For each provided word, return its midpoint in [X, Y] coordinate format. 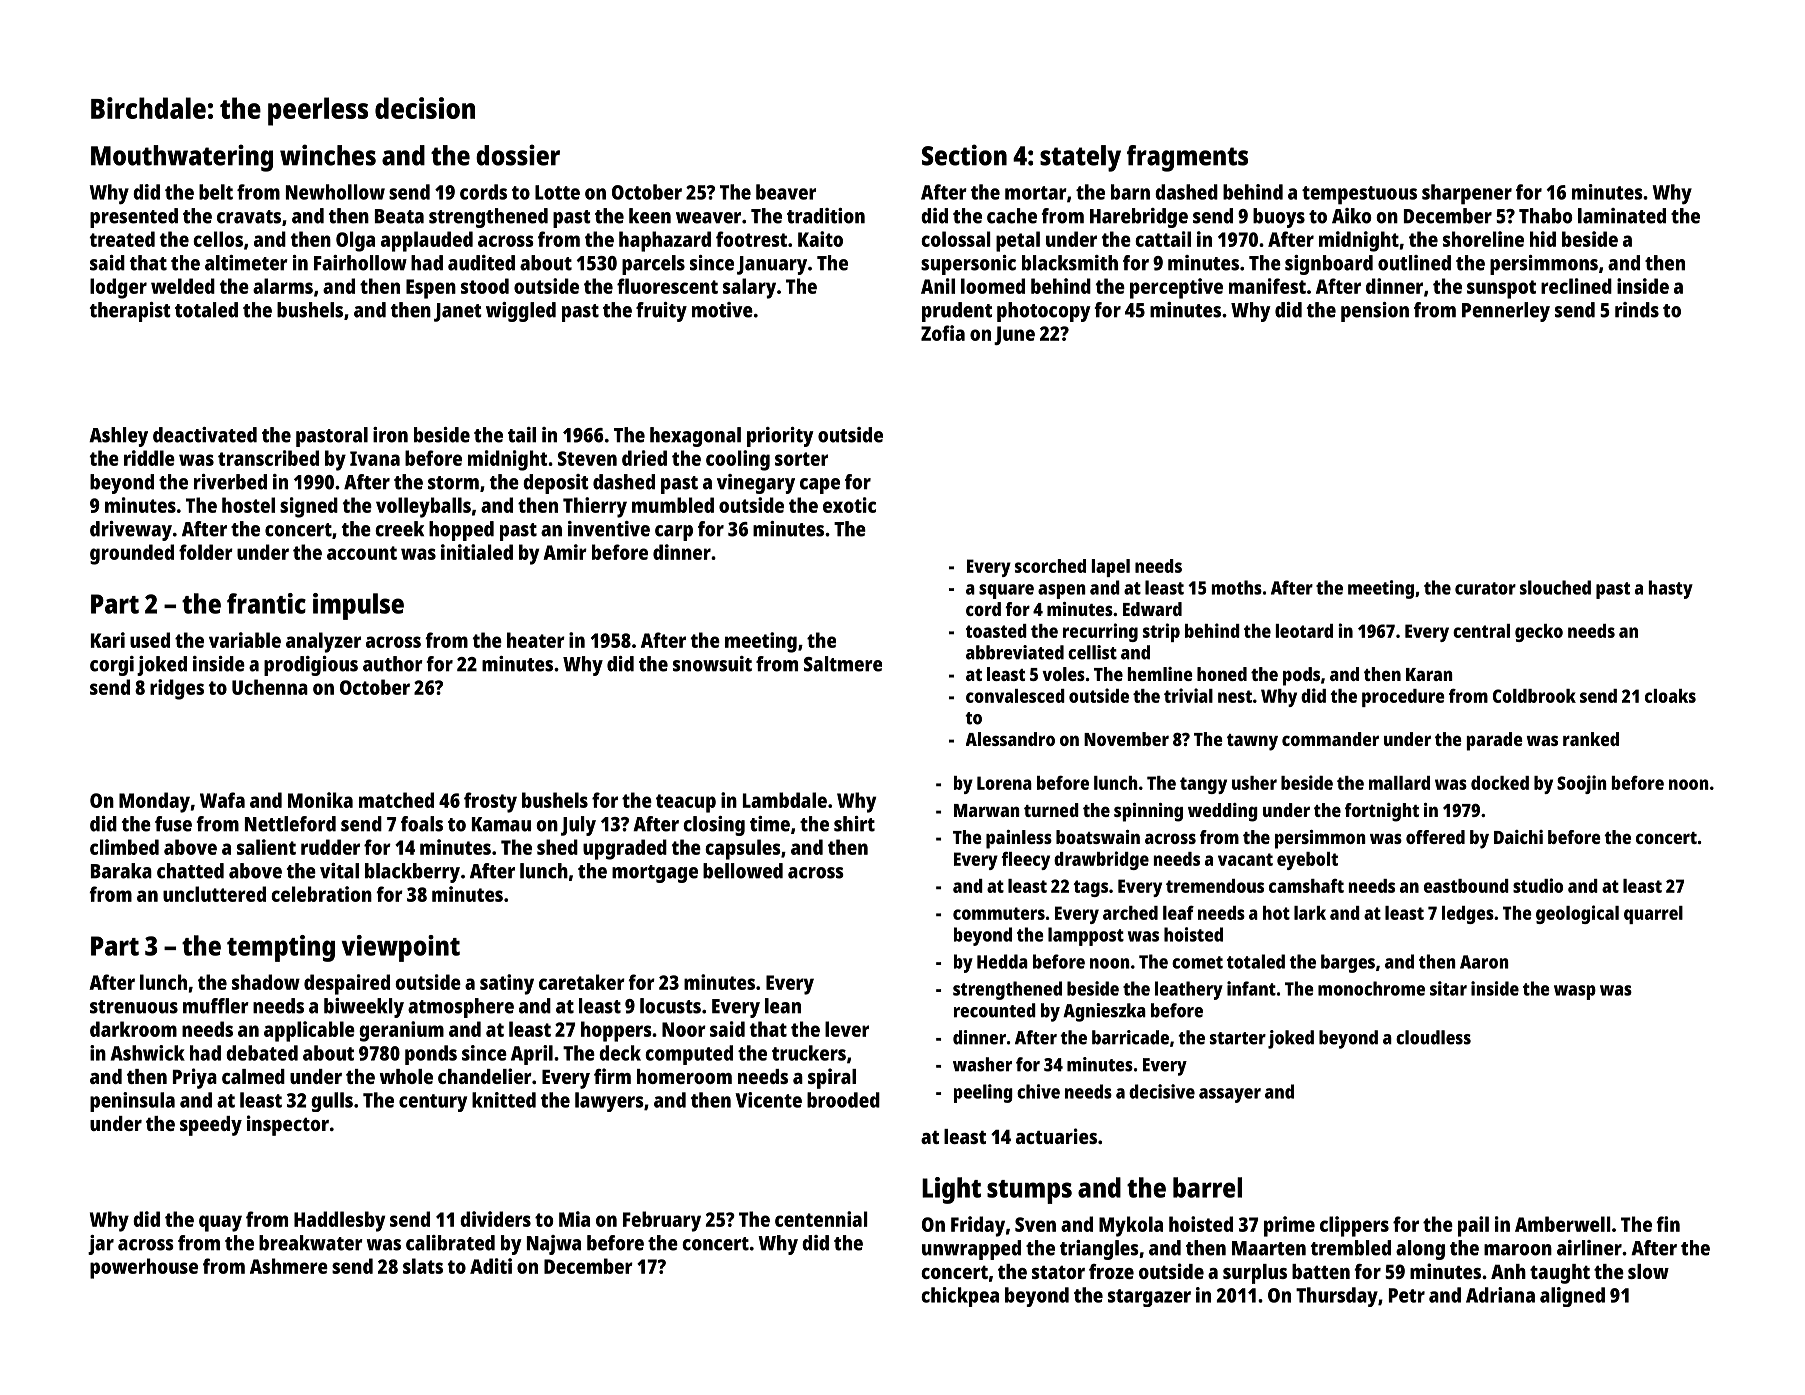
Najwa [554, 1245]
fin [1668, 1224]
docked [1500, 783]
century [433, 1103]
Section [964, 155]
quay [220, 1223]
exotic [849, 505]
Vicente [768, 1100]
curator [1485, 588]
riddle [149, 458]
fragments [1187, 158]
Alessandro [1010, 739]
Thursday [1337, 1297]
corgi [112, 666]
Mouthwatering [182, 158]
